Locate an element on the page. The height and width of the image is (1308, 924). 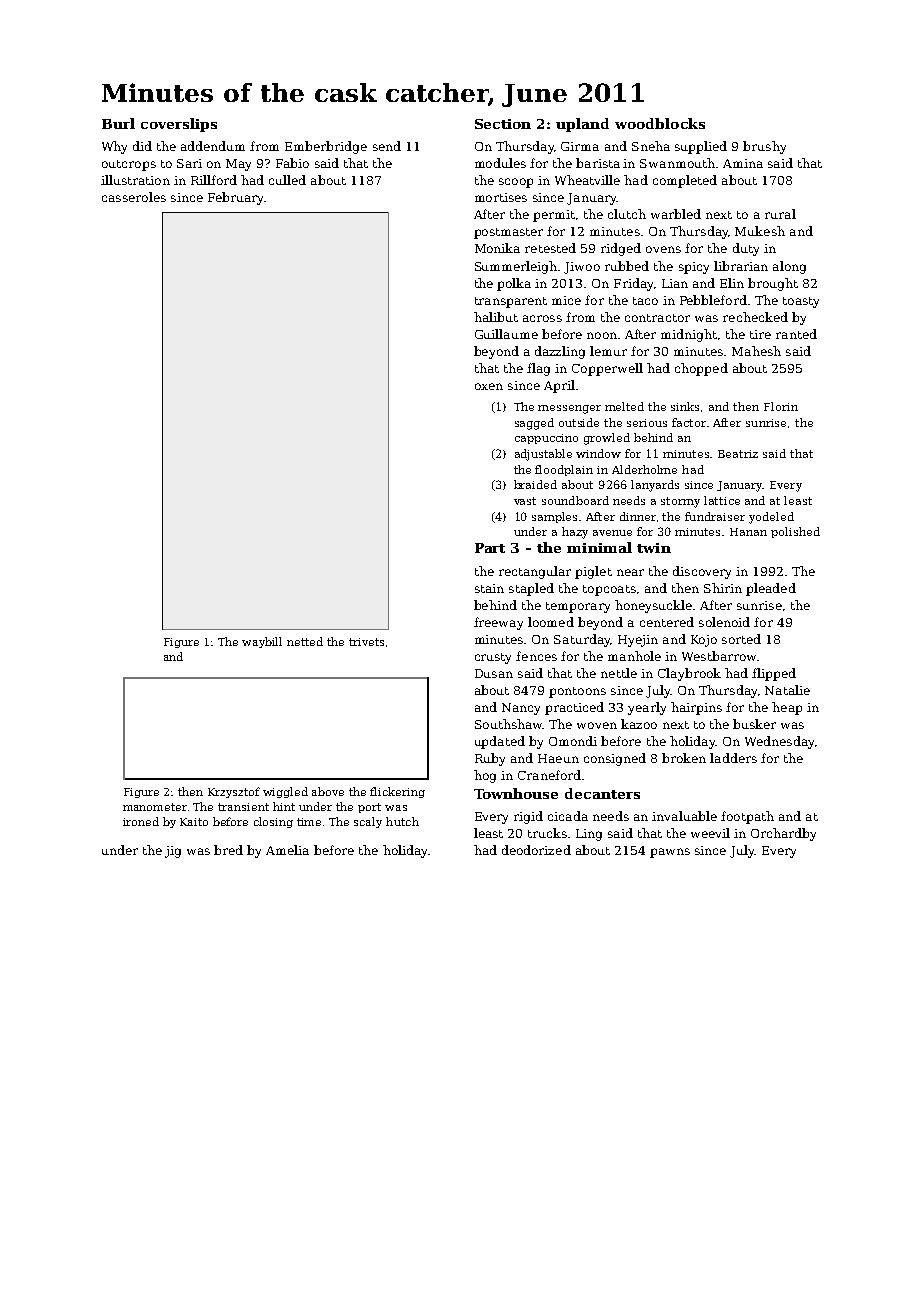
bred is located at coordinates (228, 850).
